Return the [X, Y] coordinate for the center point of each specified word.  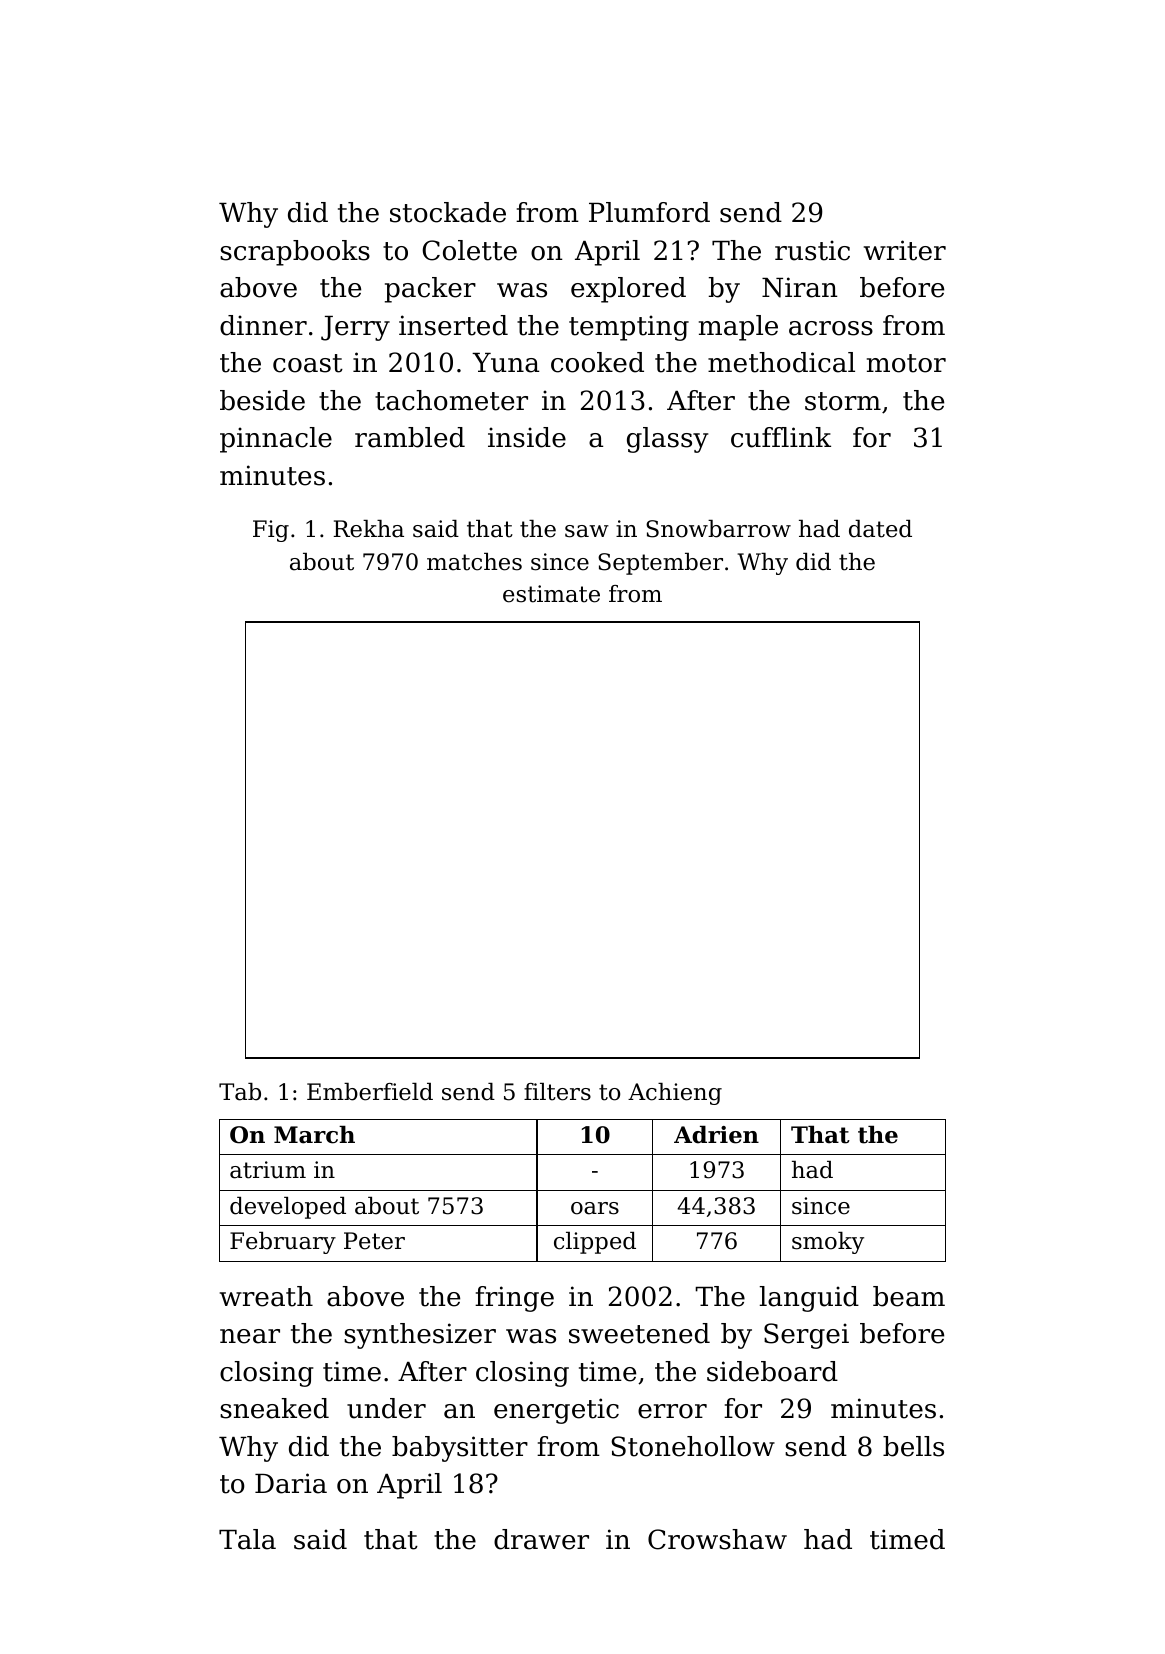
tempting [629, 328]
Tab [240, 1092]
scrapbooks [295, 253]
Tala [247, 1539]
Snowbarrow [718, 529]
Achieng [675, 1094]
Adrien [716, 1135]
